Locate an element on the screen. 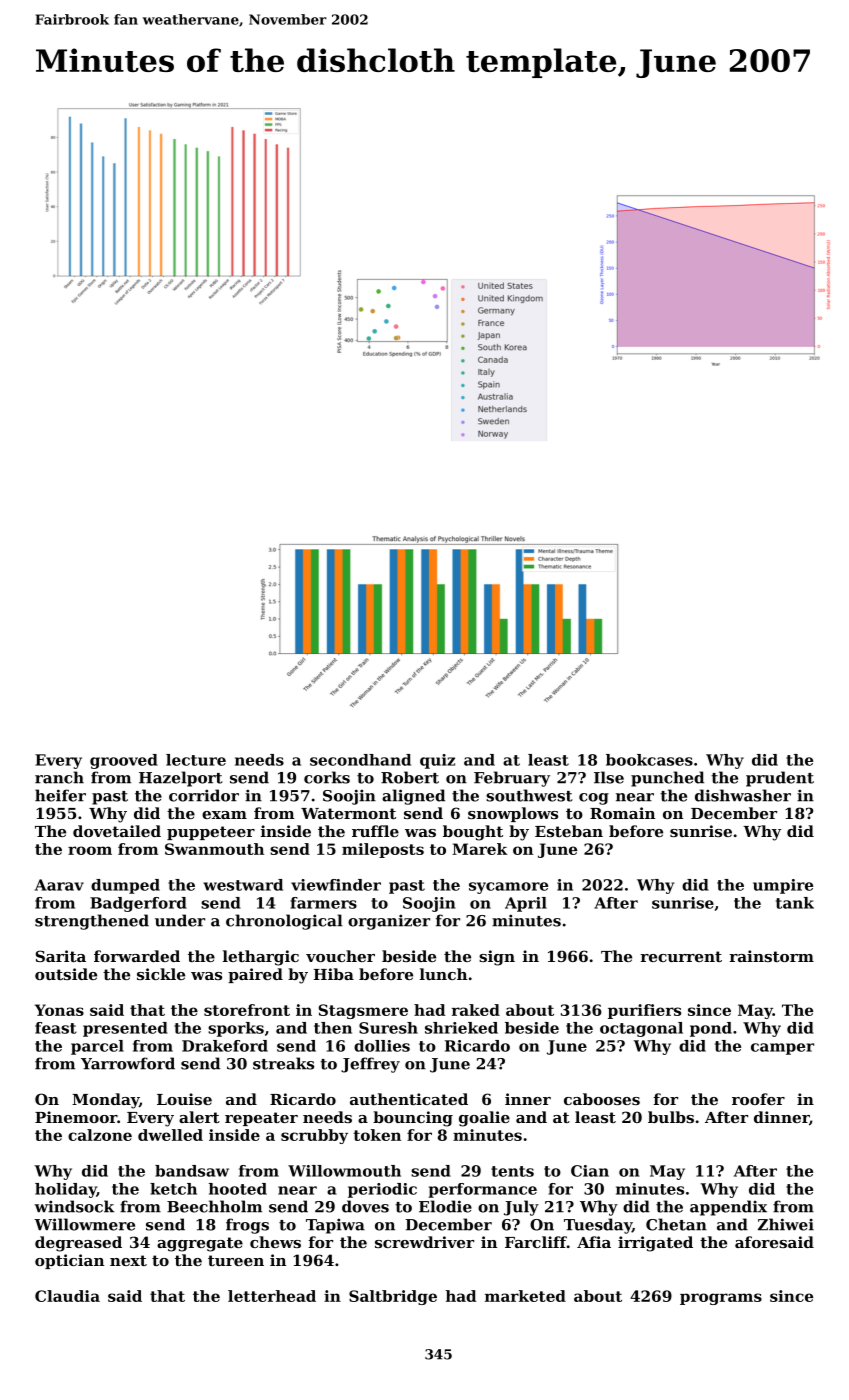 The width and height of the screenshot is (849, 1400). bulbs is located at coordinates (671, 1117).
